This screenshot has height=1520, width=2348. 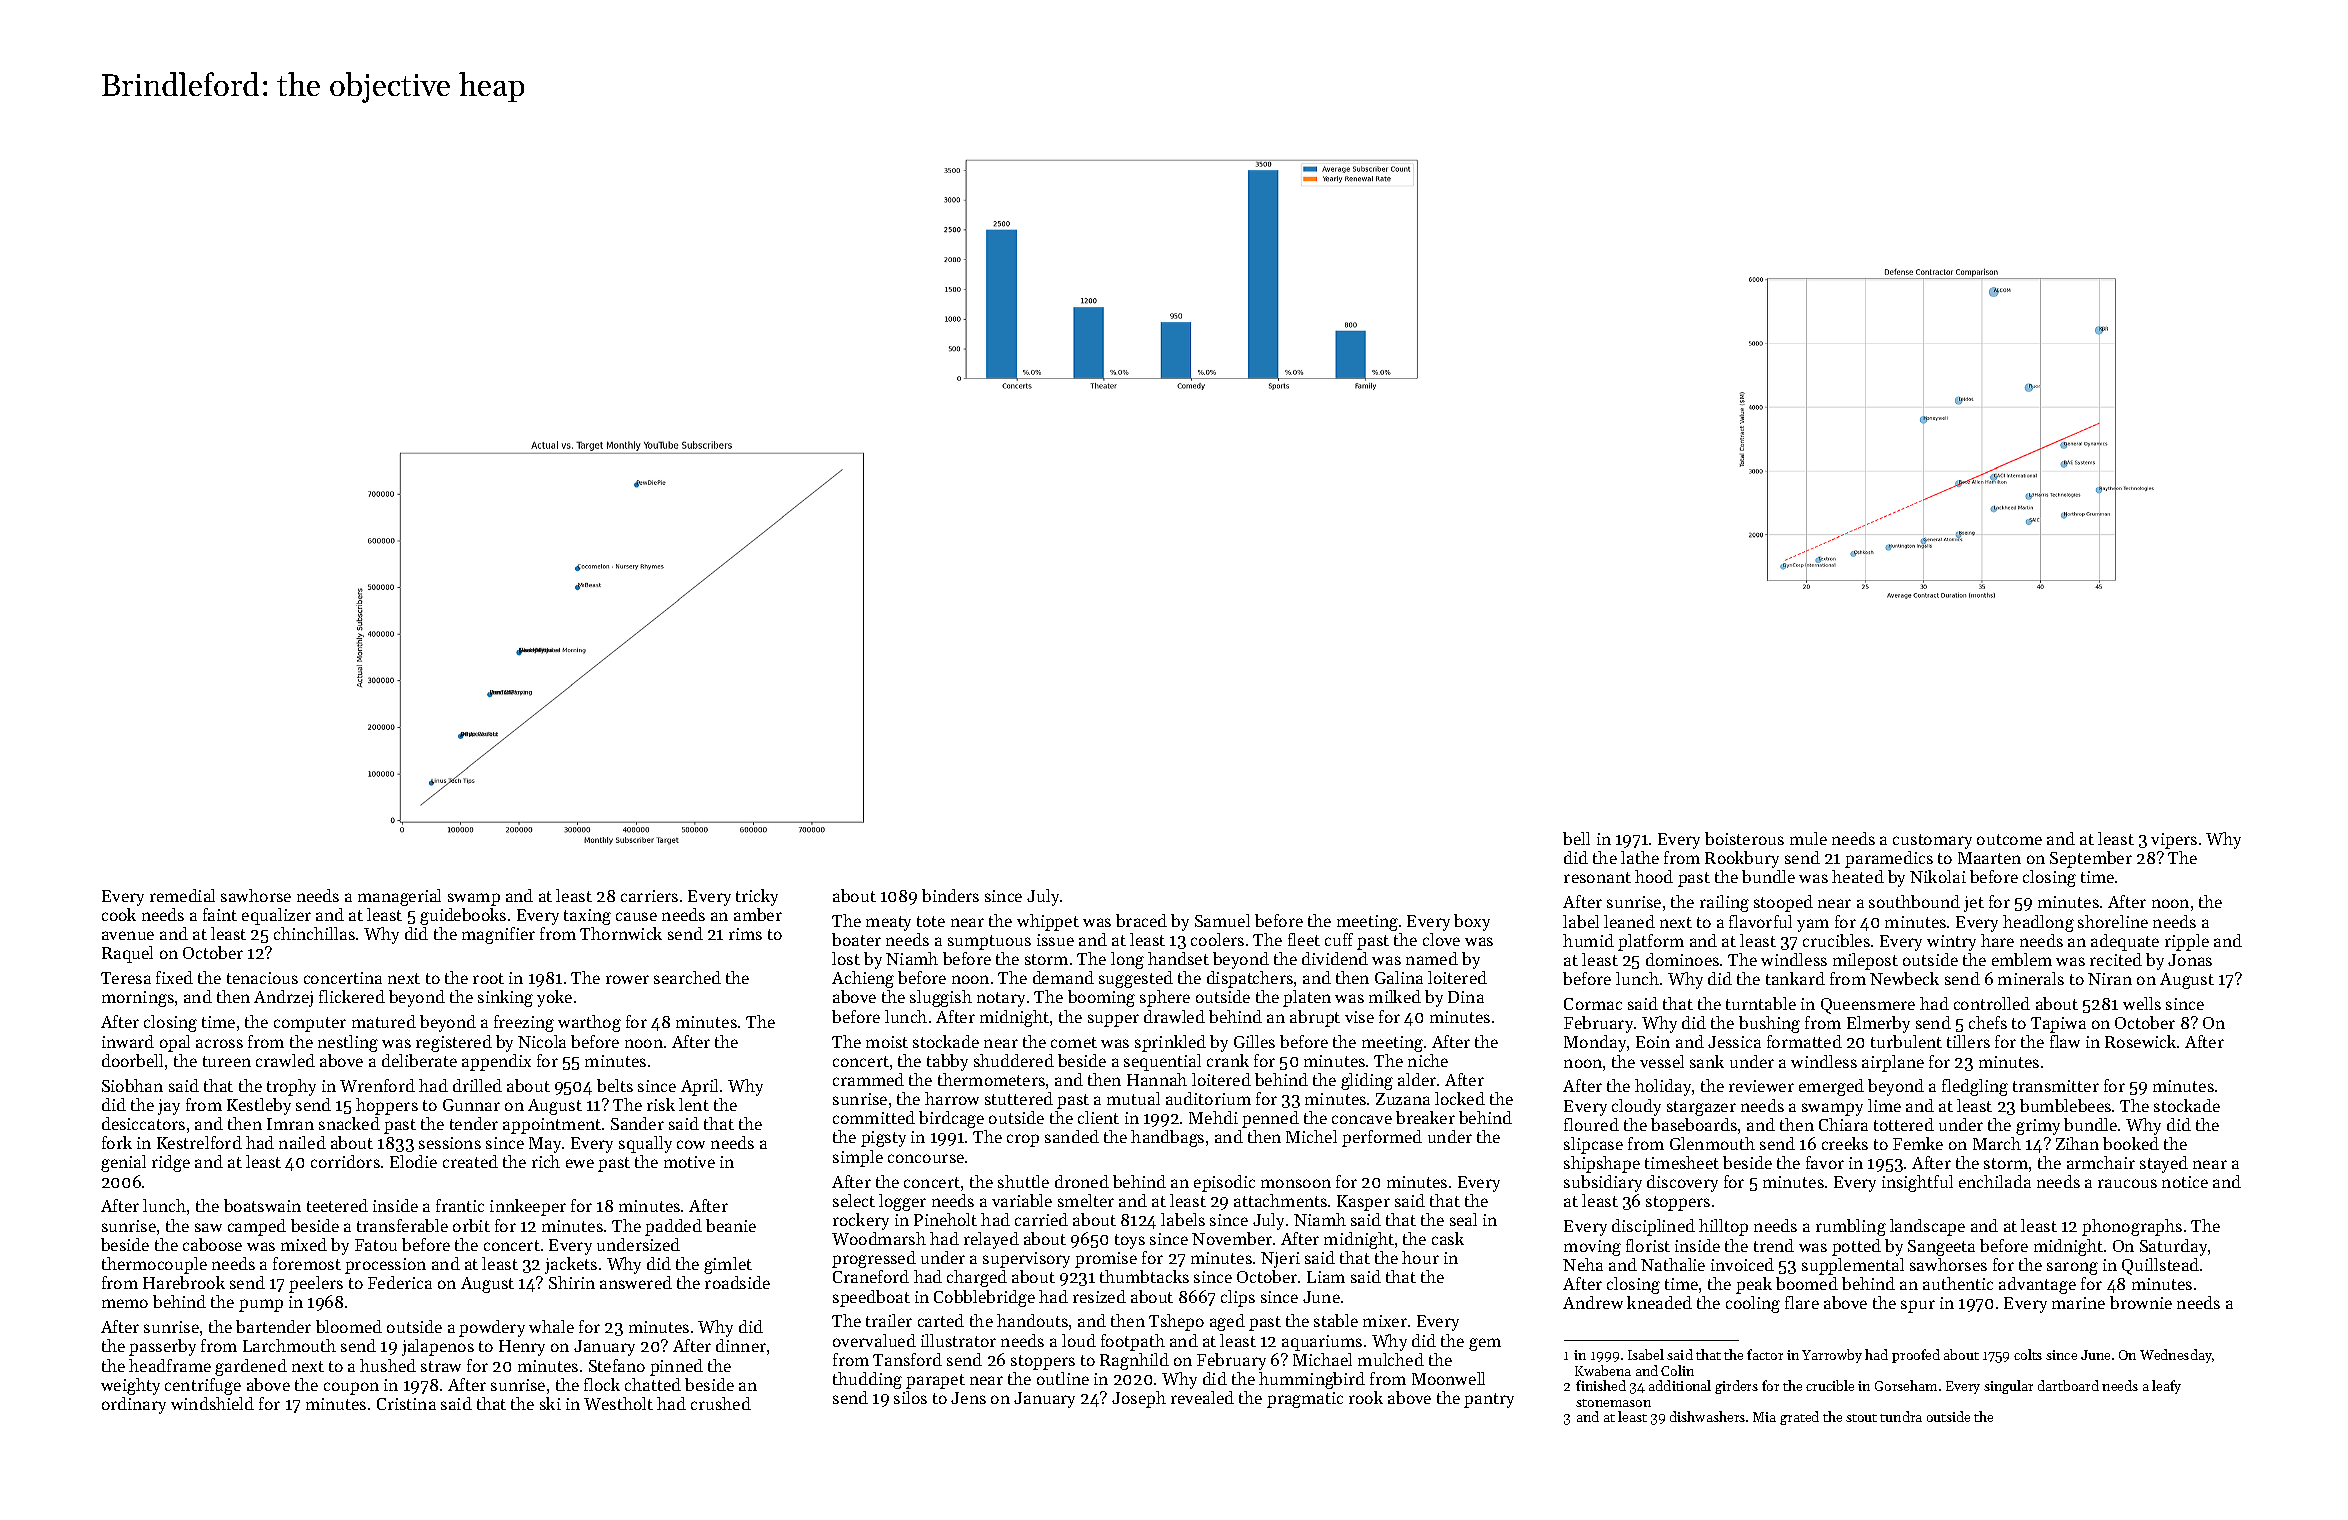 What do you see at coordinates (1927, 1227) in the screenshot?
I see `landscape` at bounding box center [1927, 1227].
